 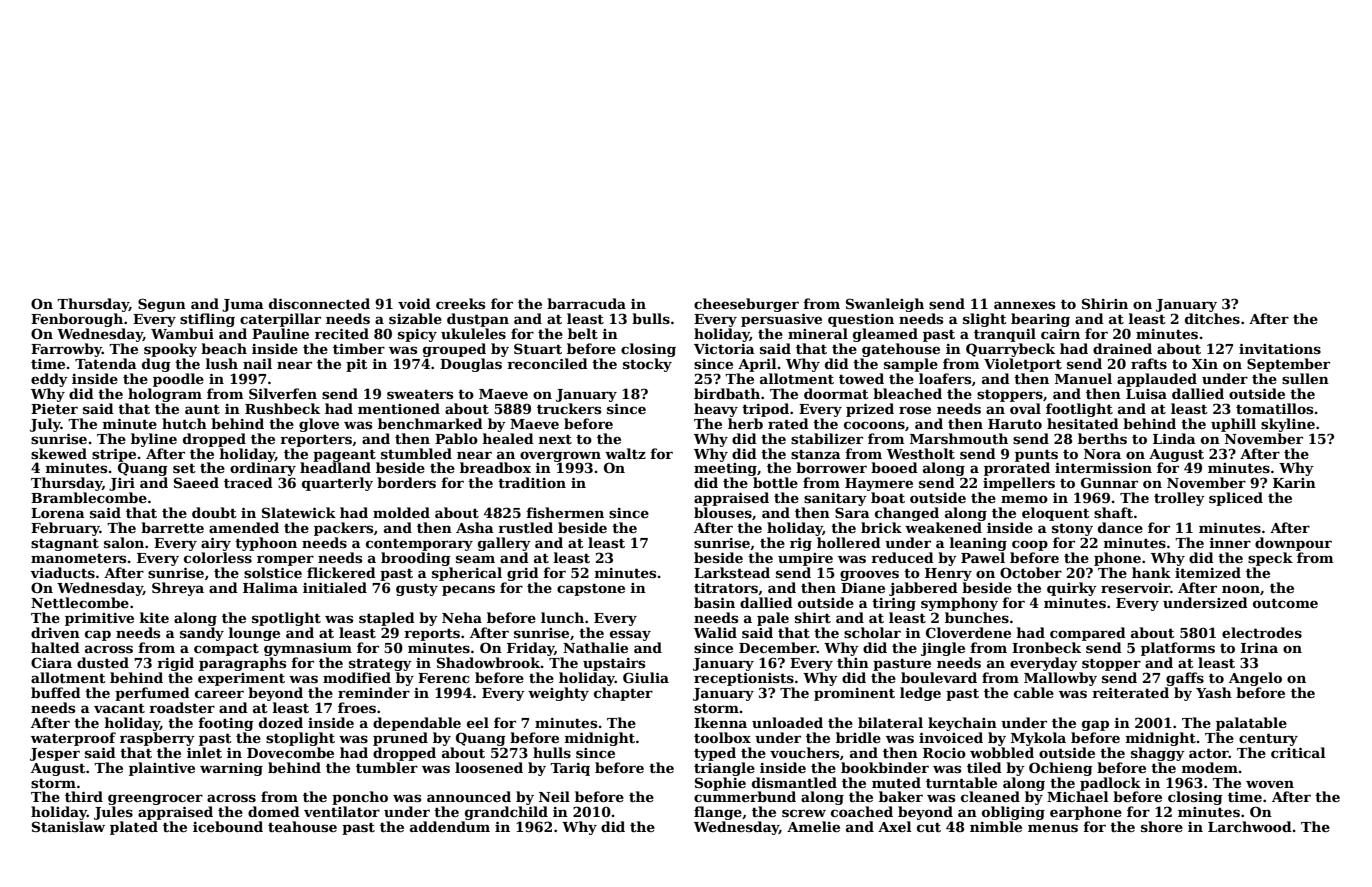 I want to click on Nathalie, so click(x=595, y=647).
